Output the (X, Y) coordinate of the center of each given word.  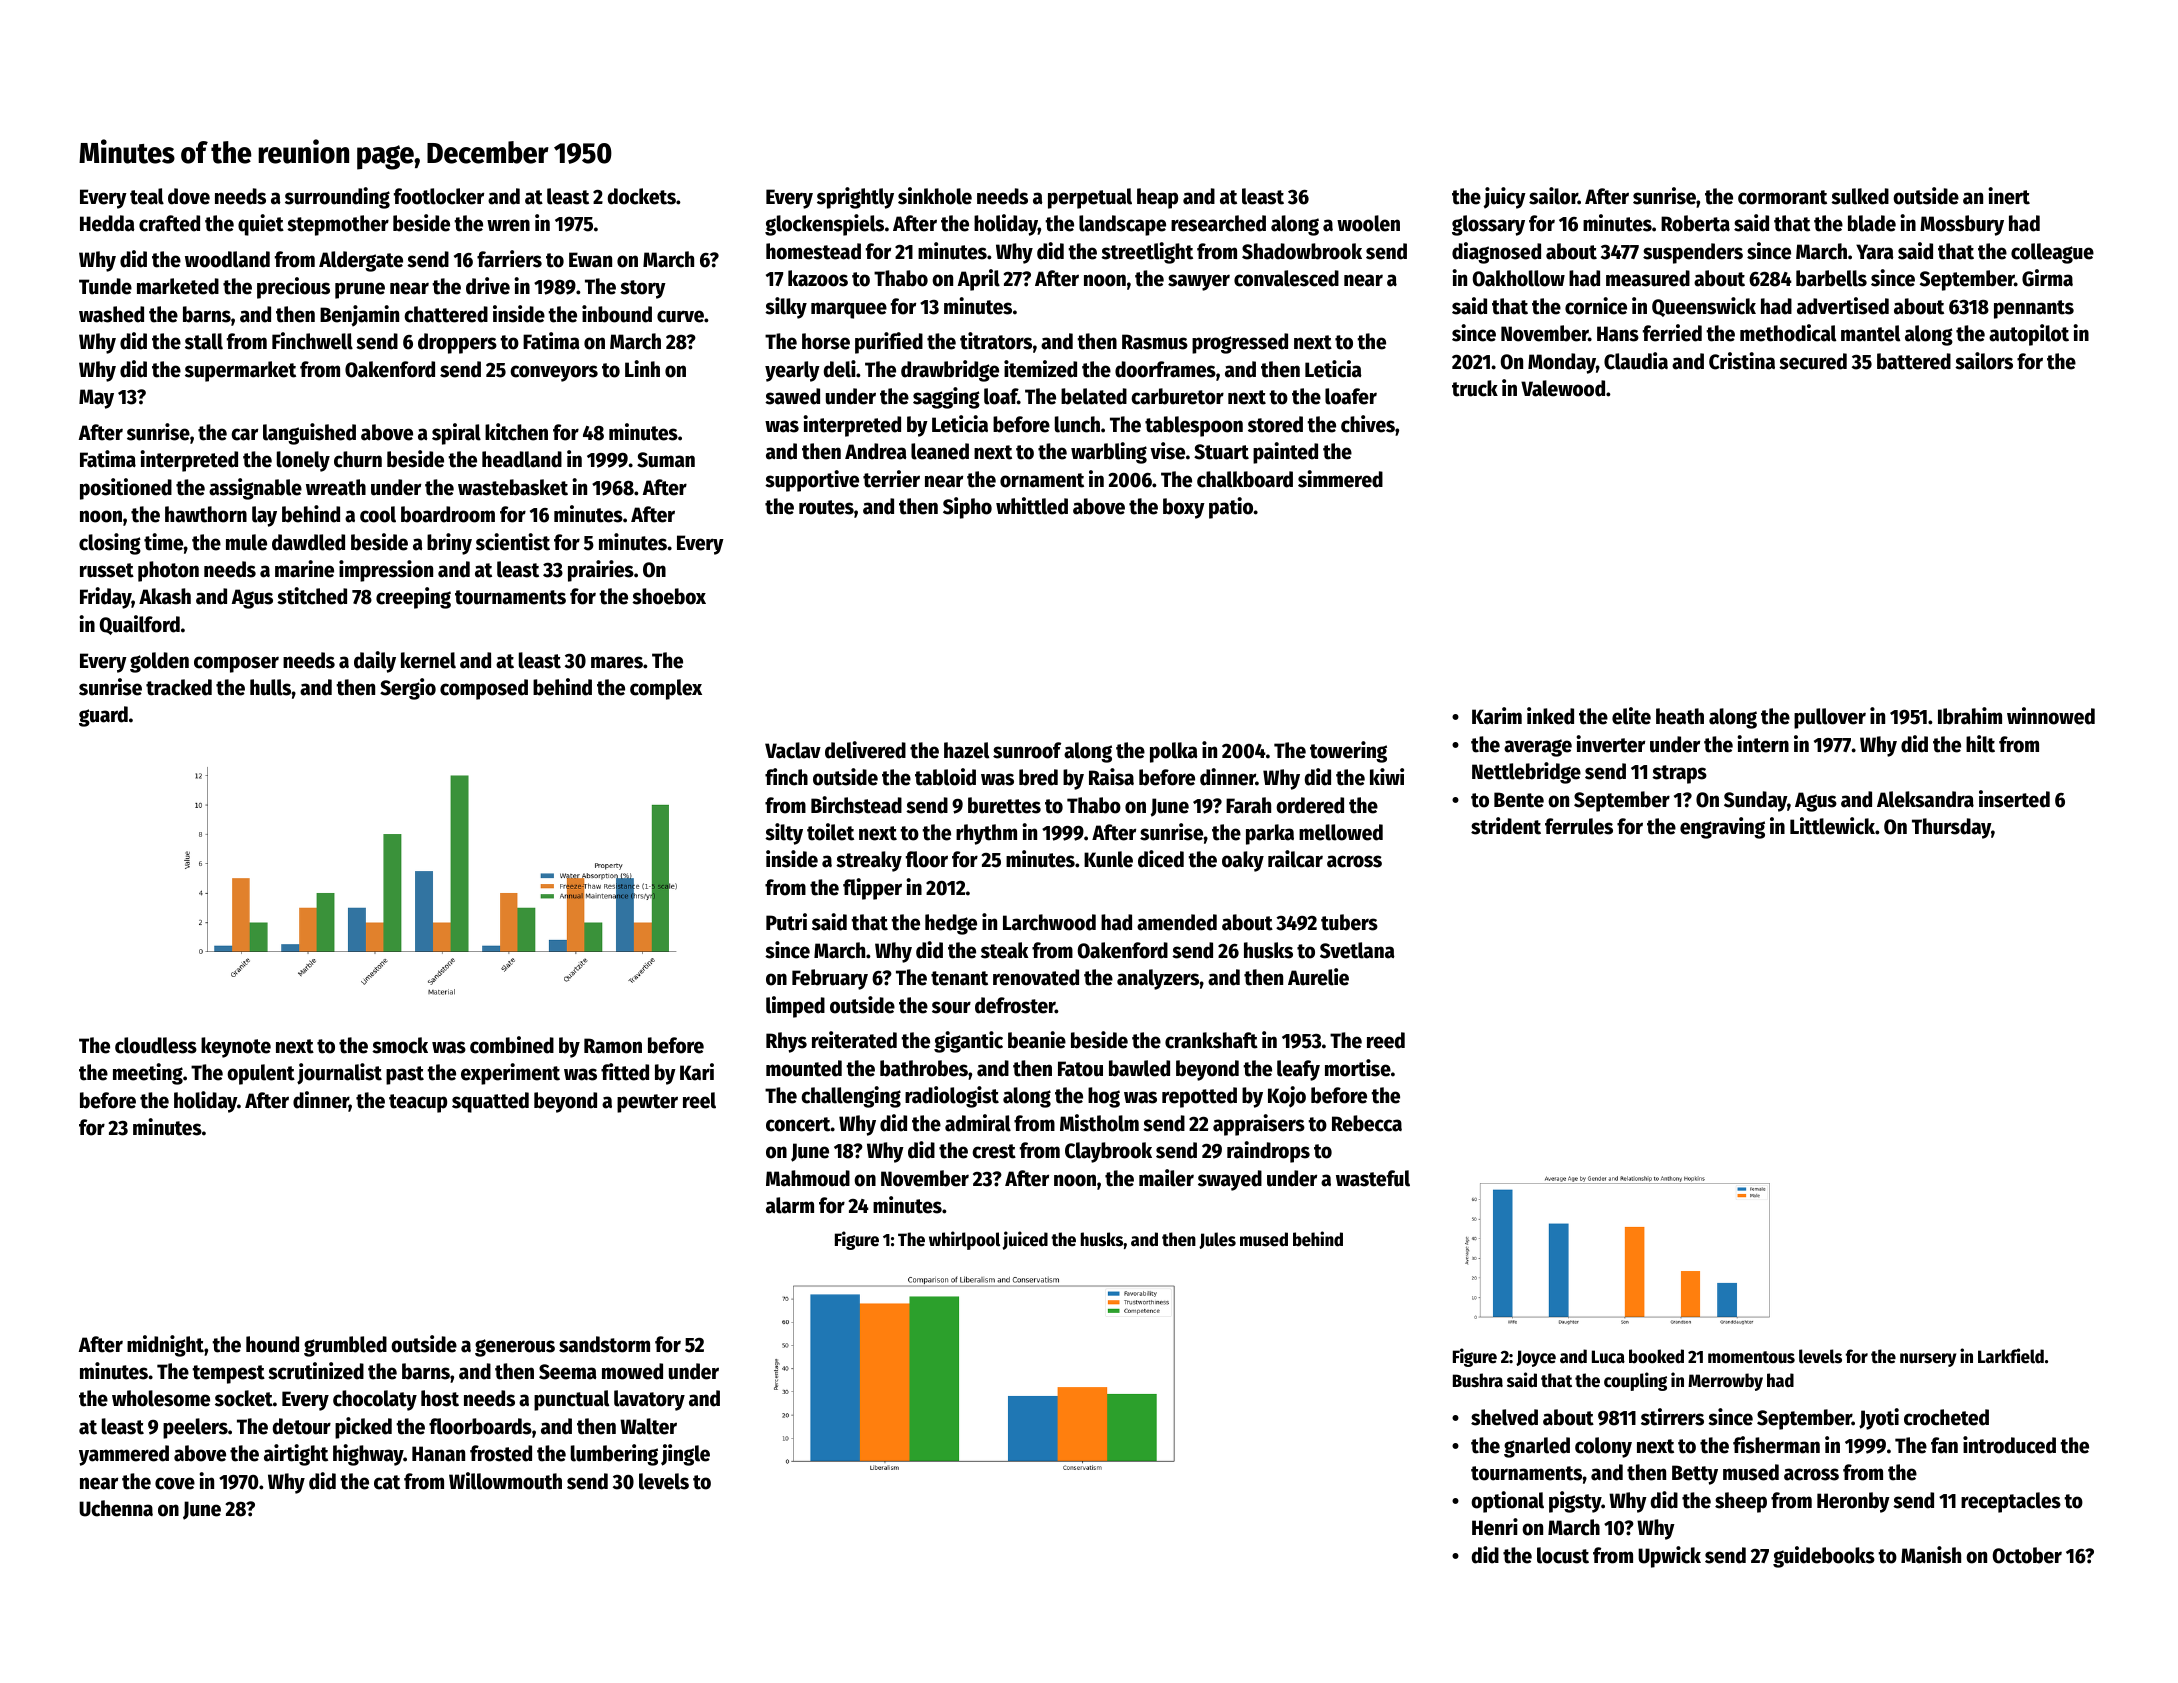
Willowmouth (505, 1481)
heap (1157, 198)
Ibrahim (1970, 716)
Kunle (1108, 859)
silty (784, 834)
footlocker (439, 196)
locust (1563, 1555)
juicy (1505, 198)
